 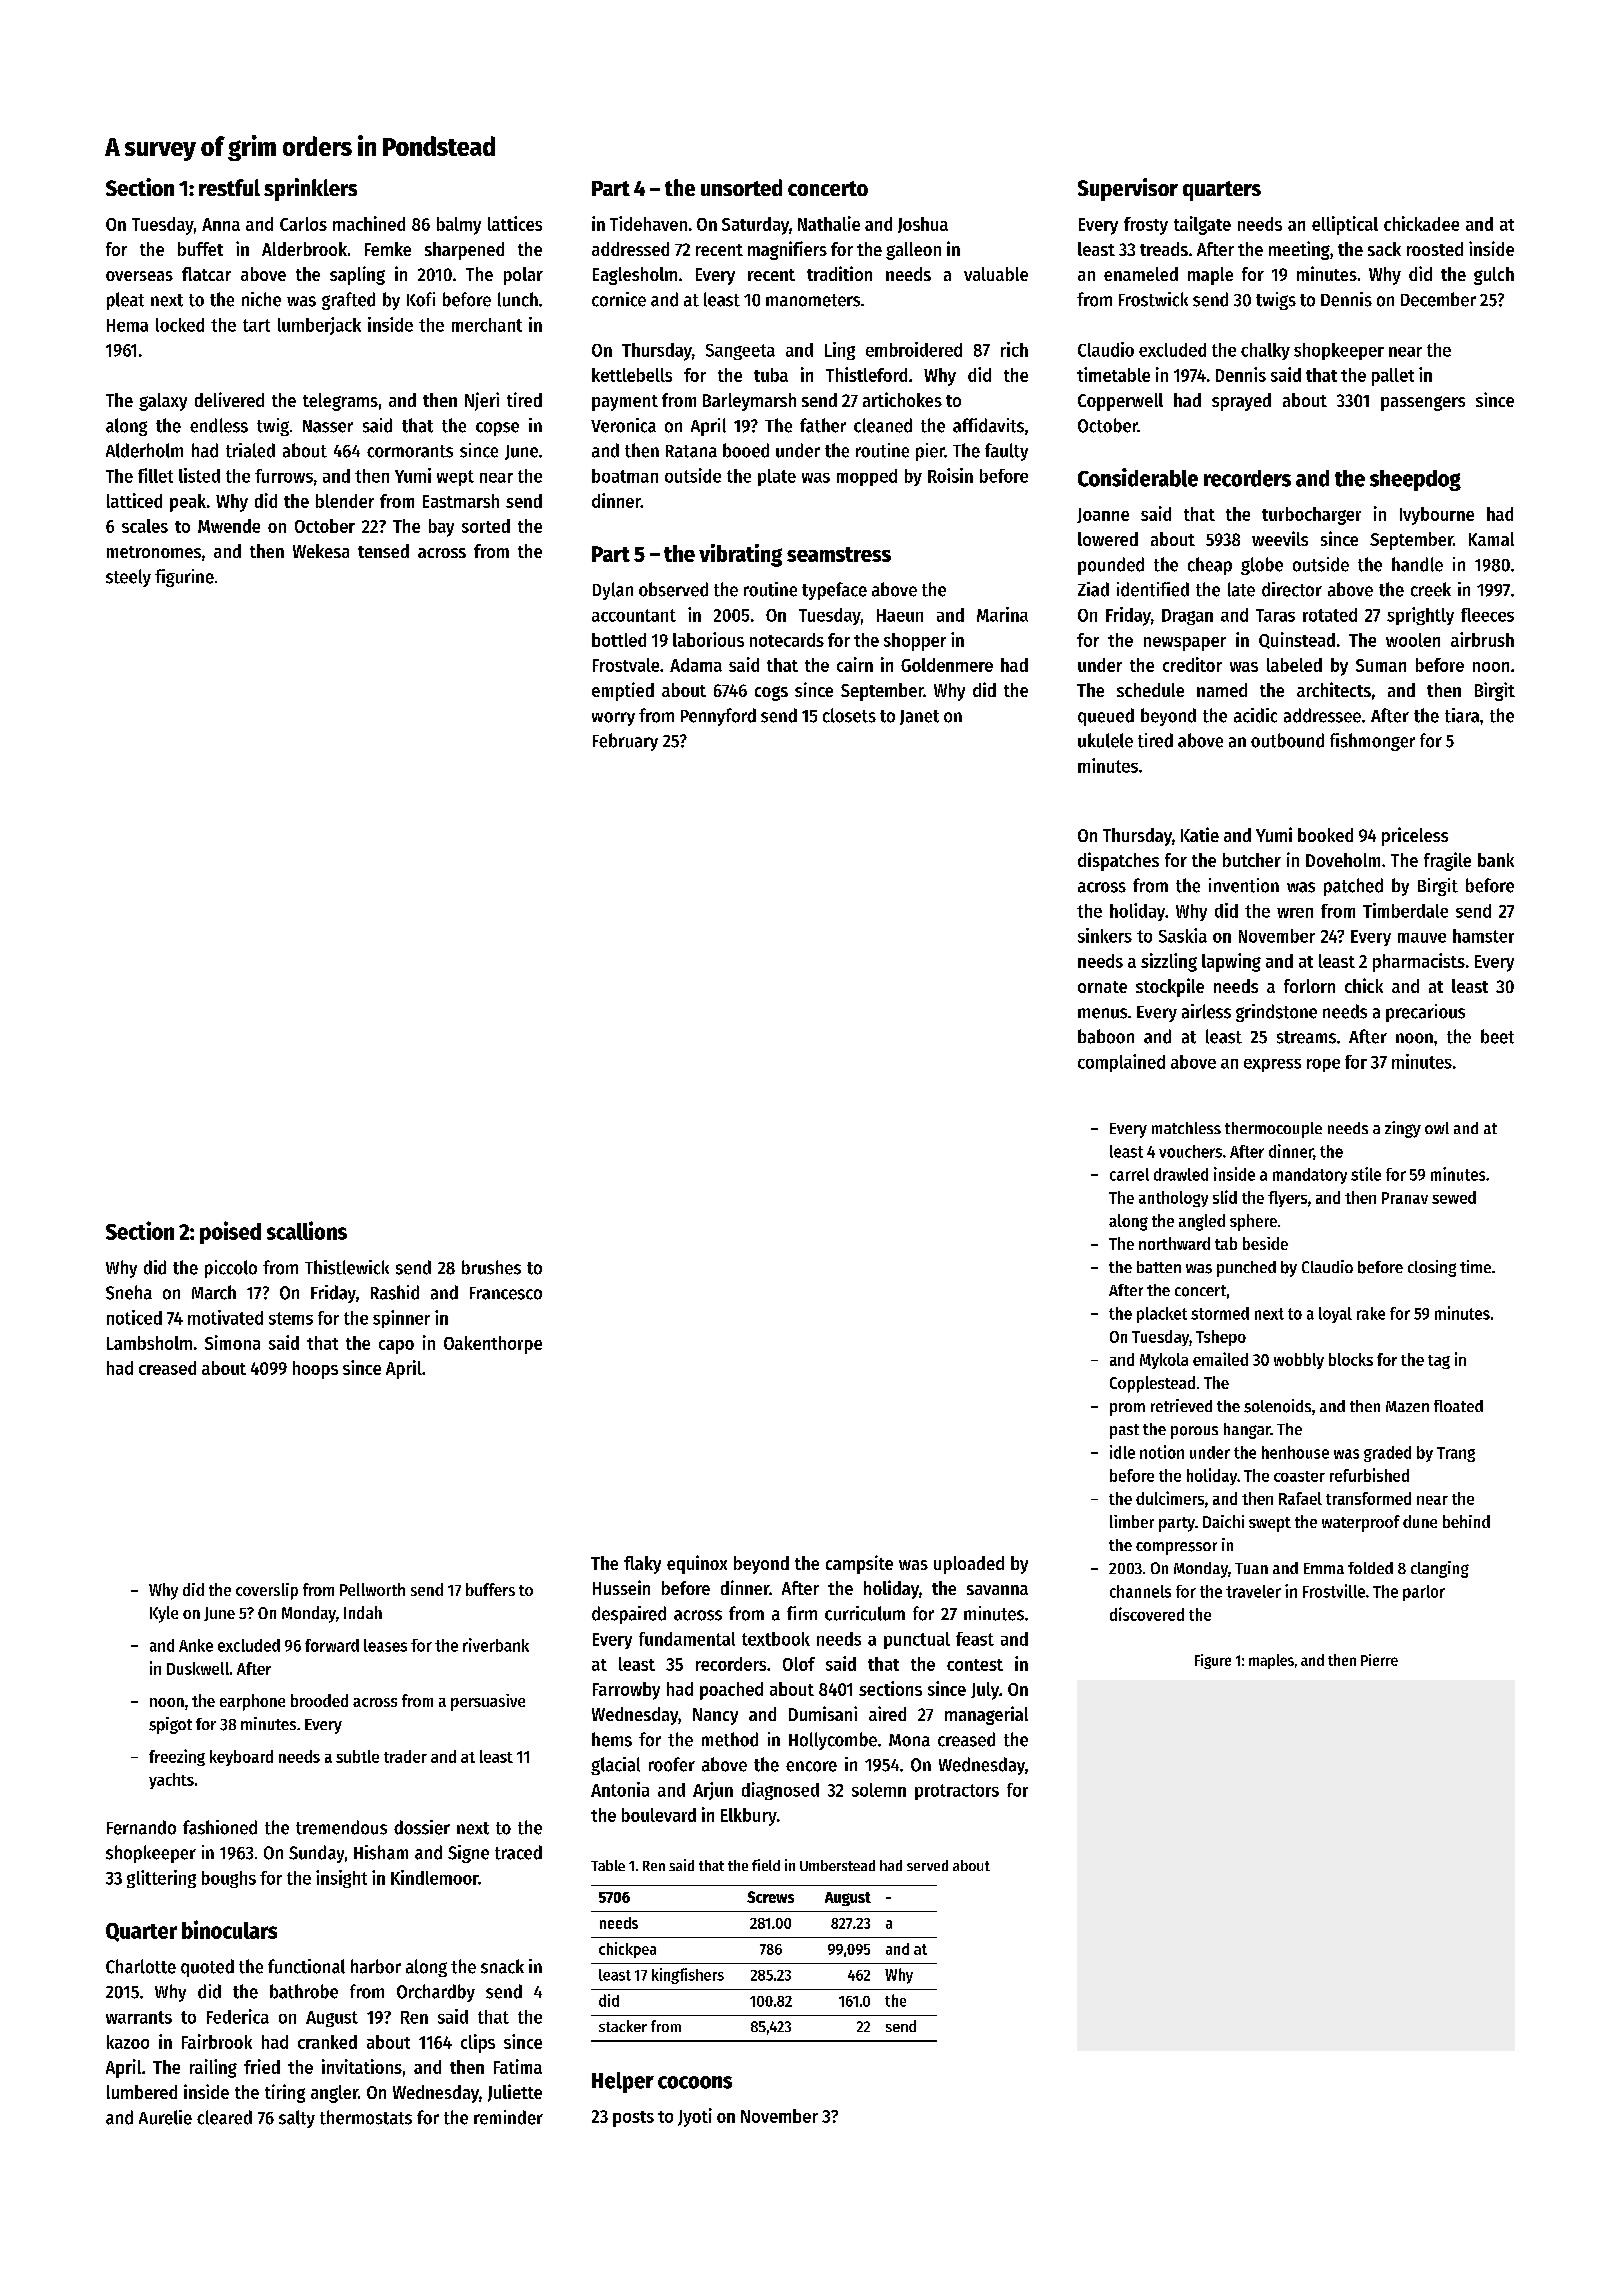 What do you see at coordinates (695, 2117) in the page?
I see `Jyoti` at bounding box center [695, 2117].
